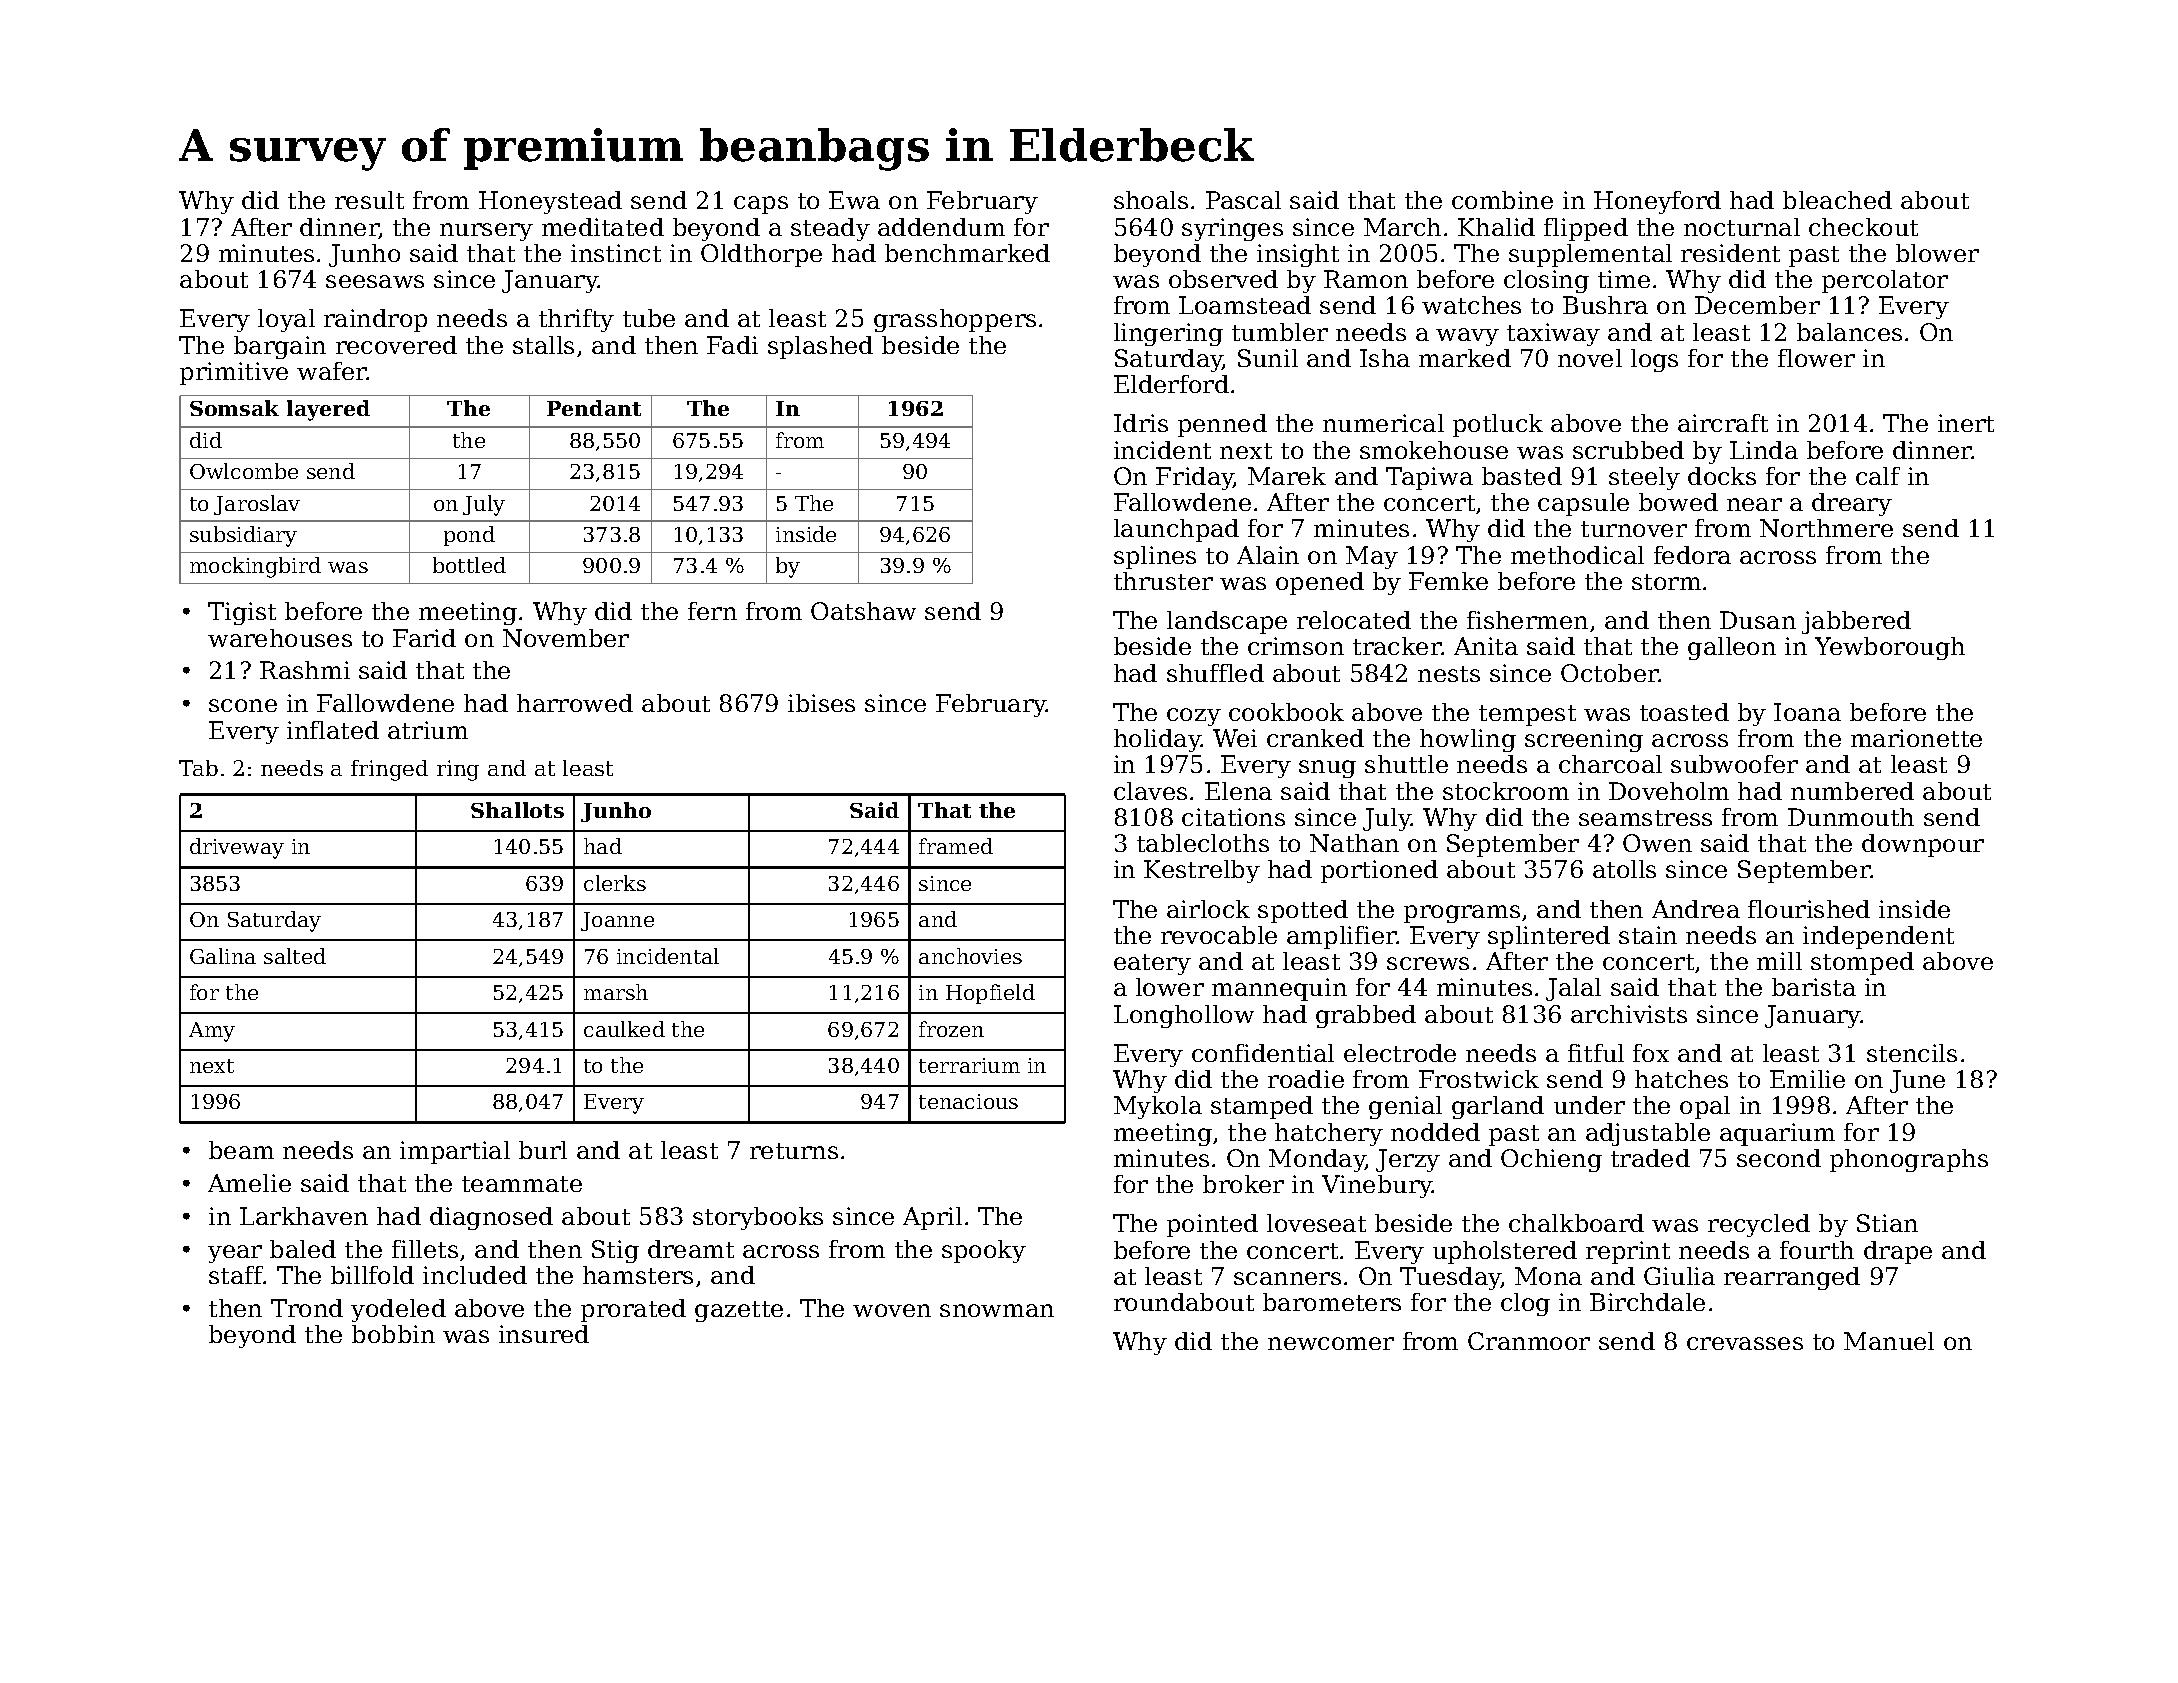 This screenshot has height=1683, width=2178. Describe the element at coordinates (1837, 200) in the screenshot. I see `bleached` at that location.
